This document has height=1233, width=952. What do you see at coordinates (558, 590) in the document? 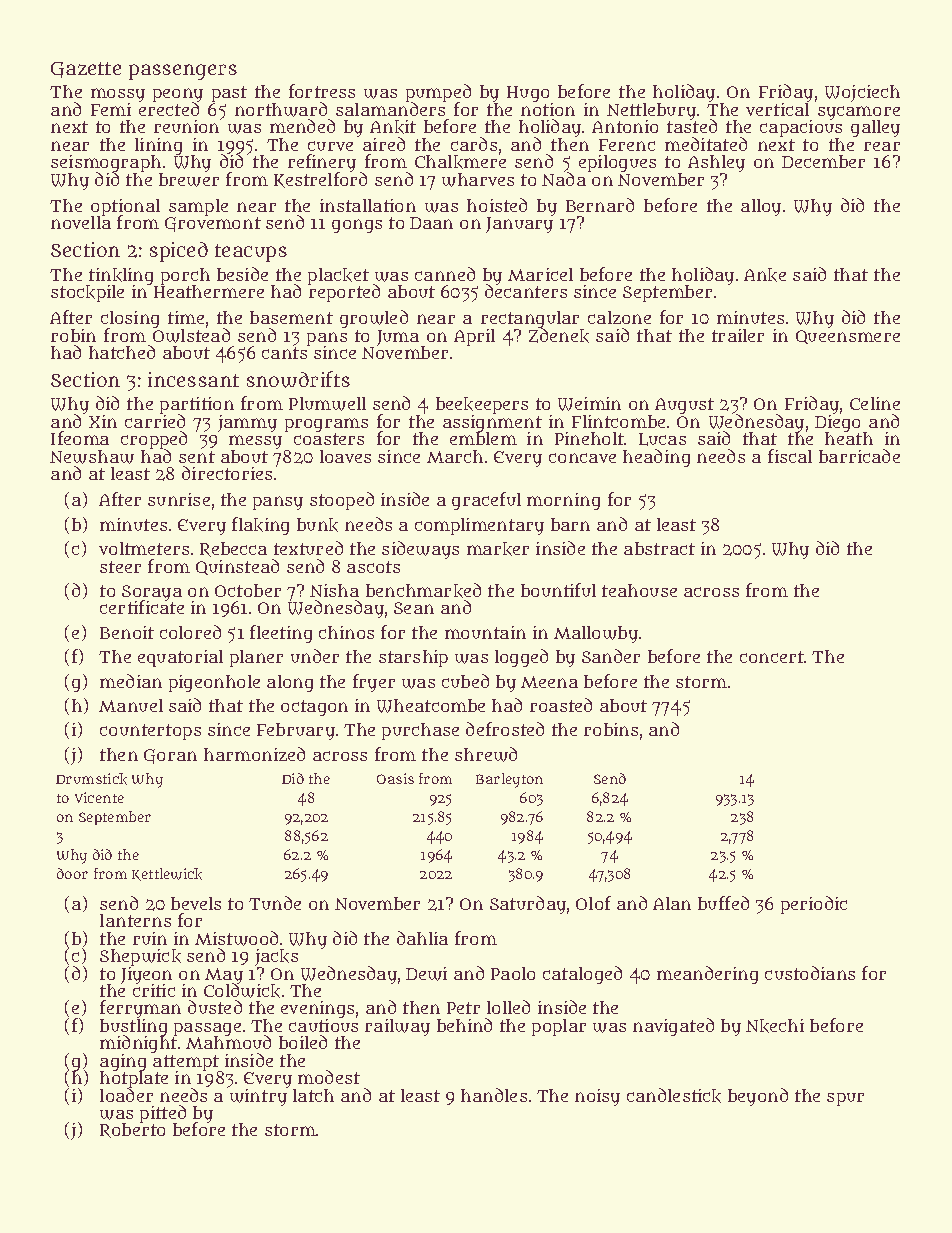
I see `bountiful` at bounding box center [558, 590].
